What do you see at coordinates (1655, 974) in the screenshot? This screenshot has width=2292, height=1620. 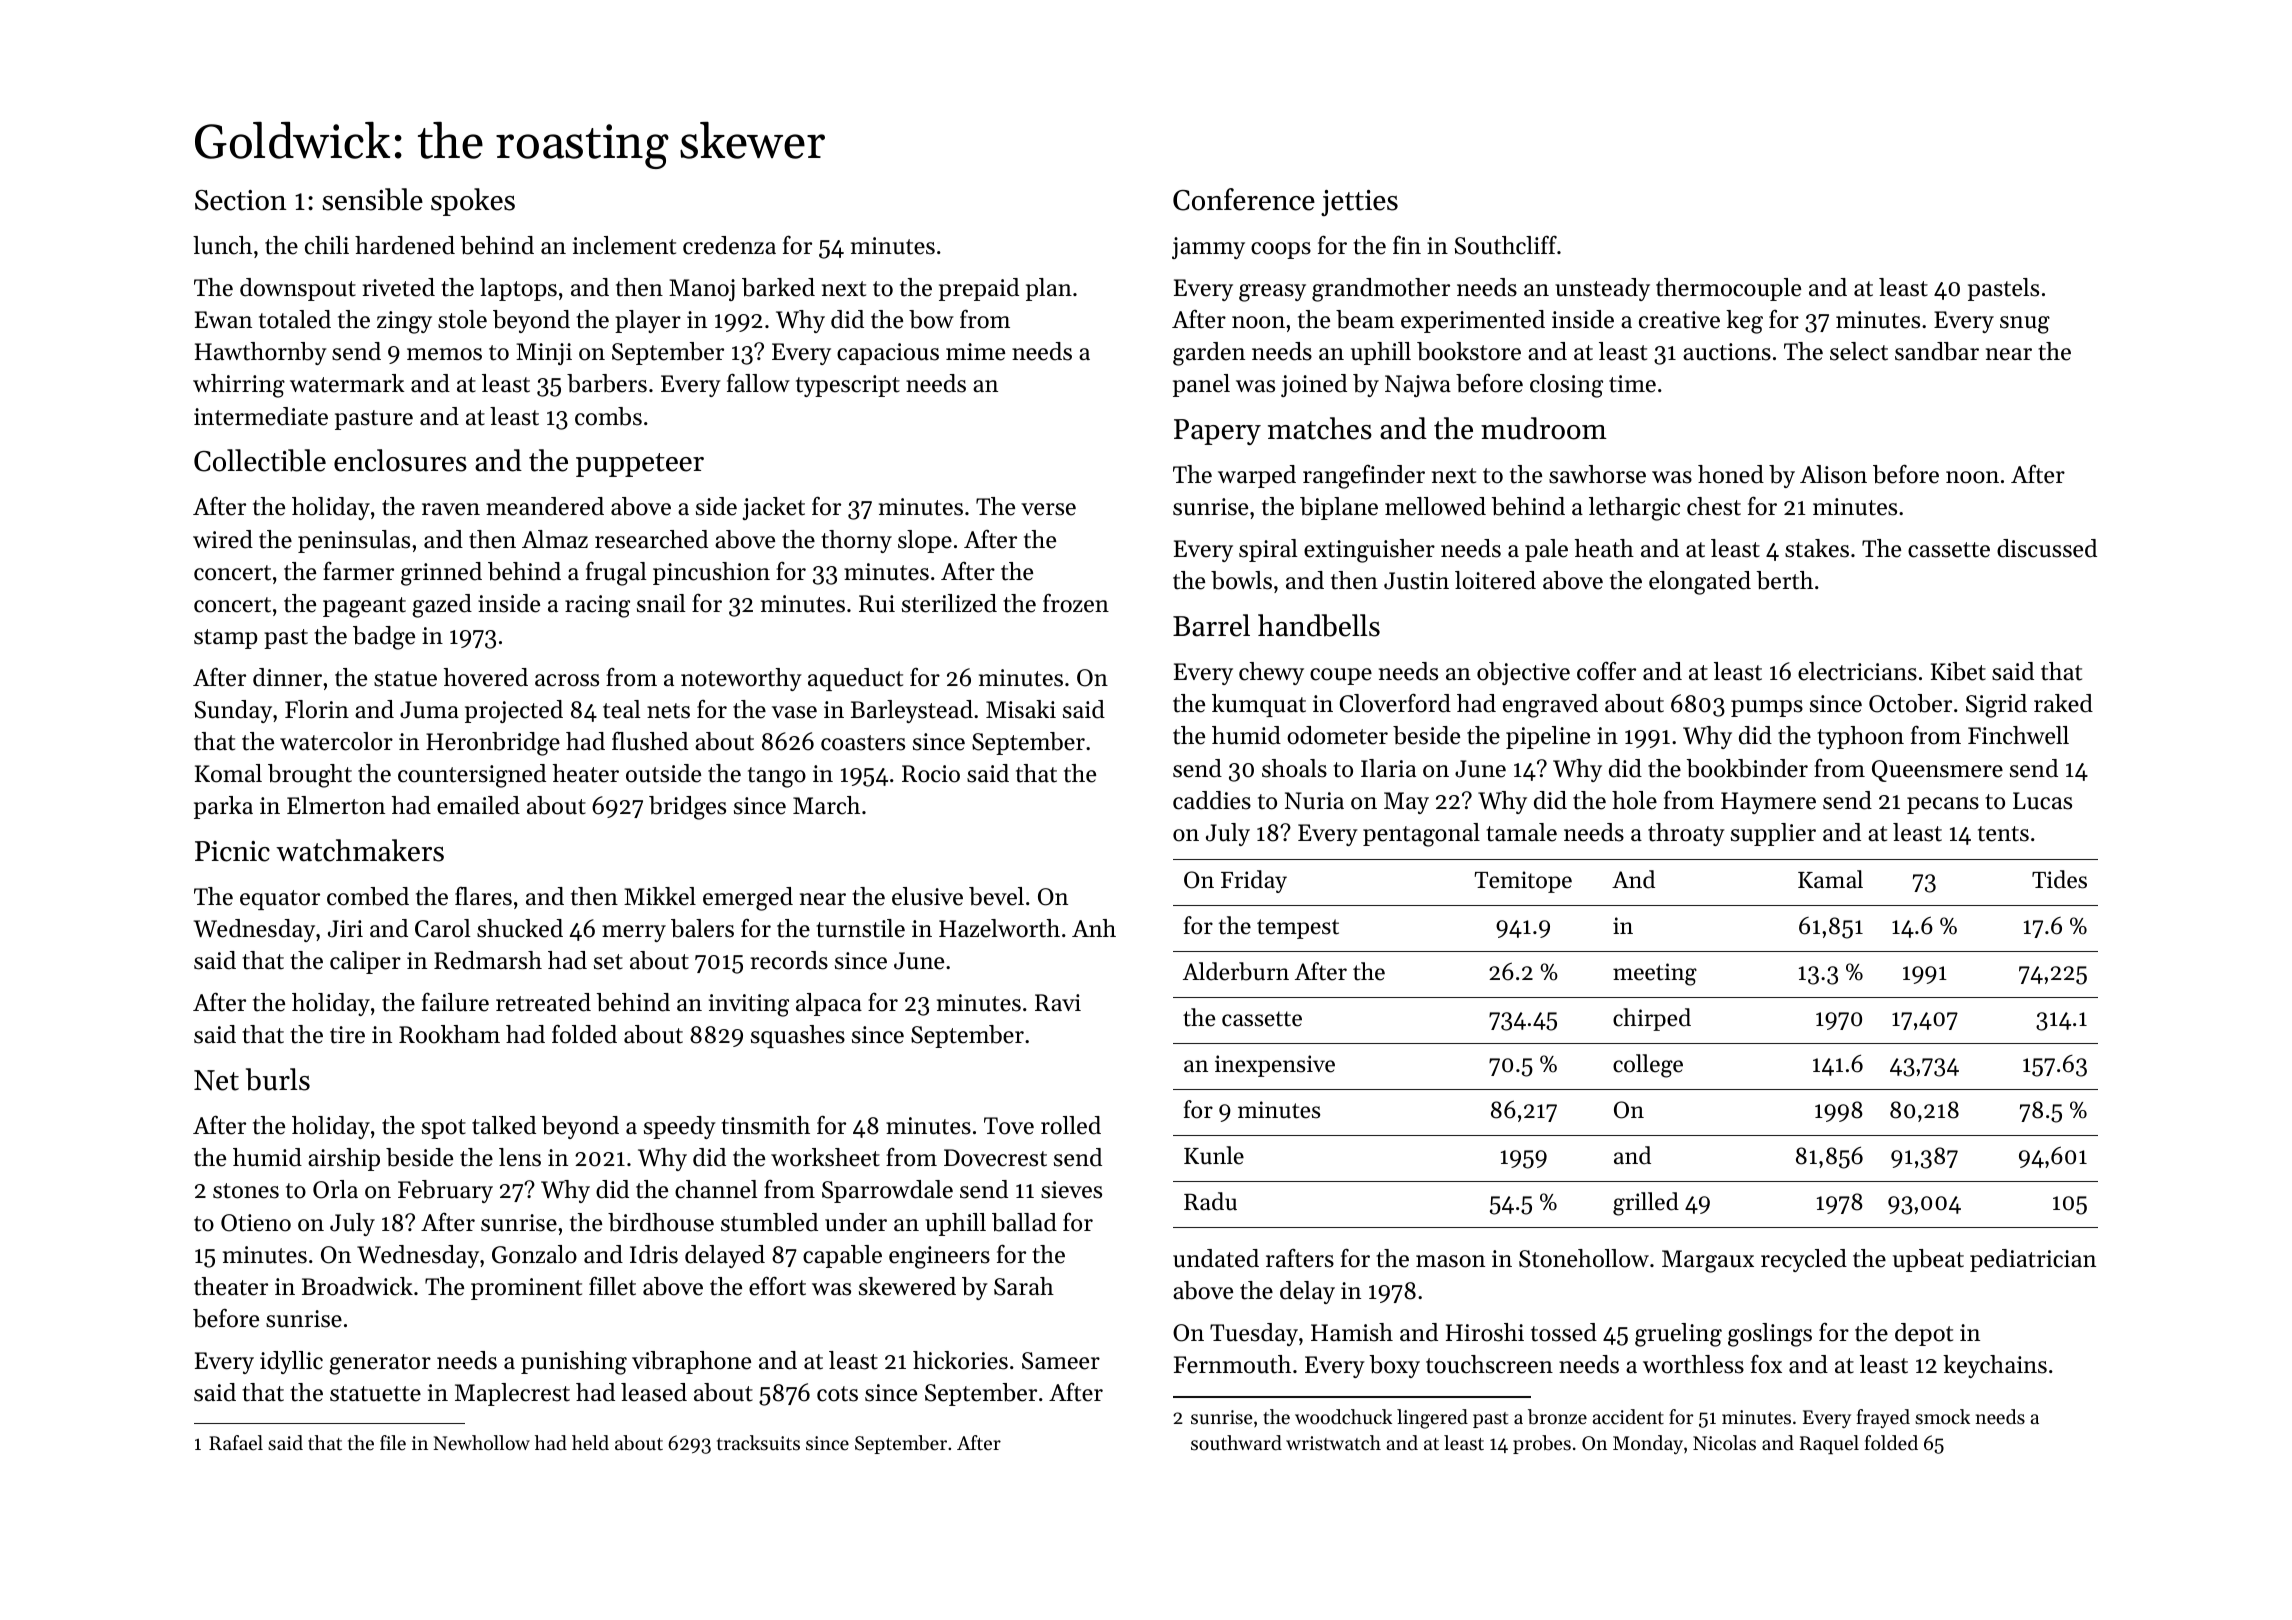 I see `meeting` at bounding box center [1655, 974].
